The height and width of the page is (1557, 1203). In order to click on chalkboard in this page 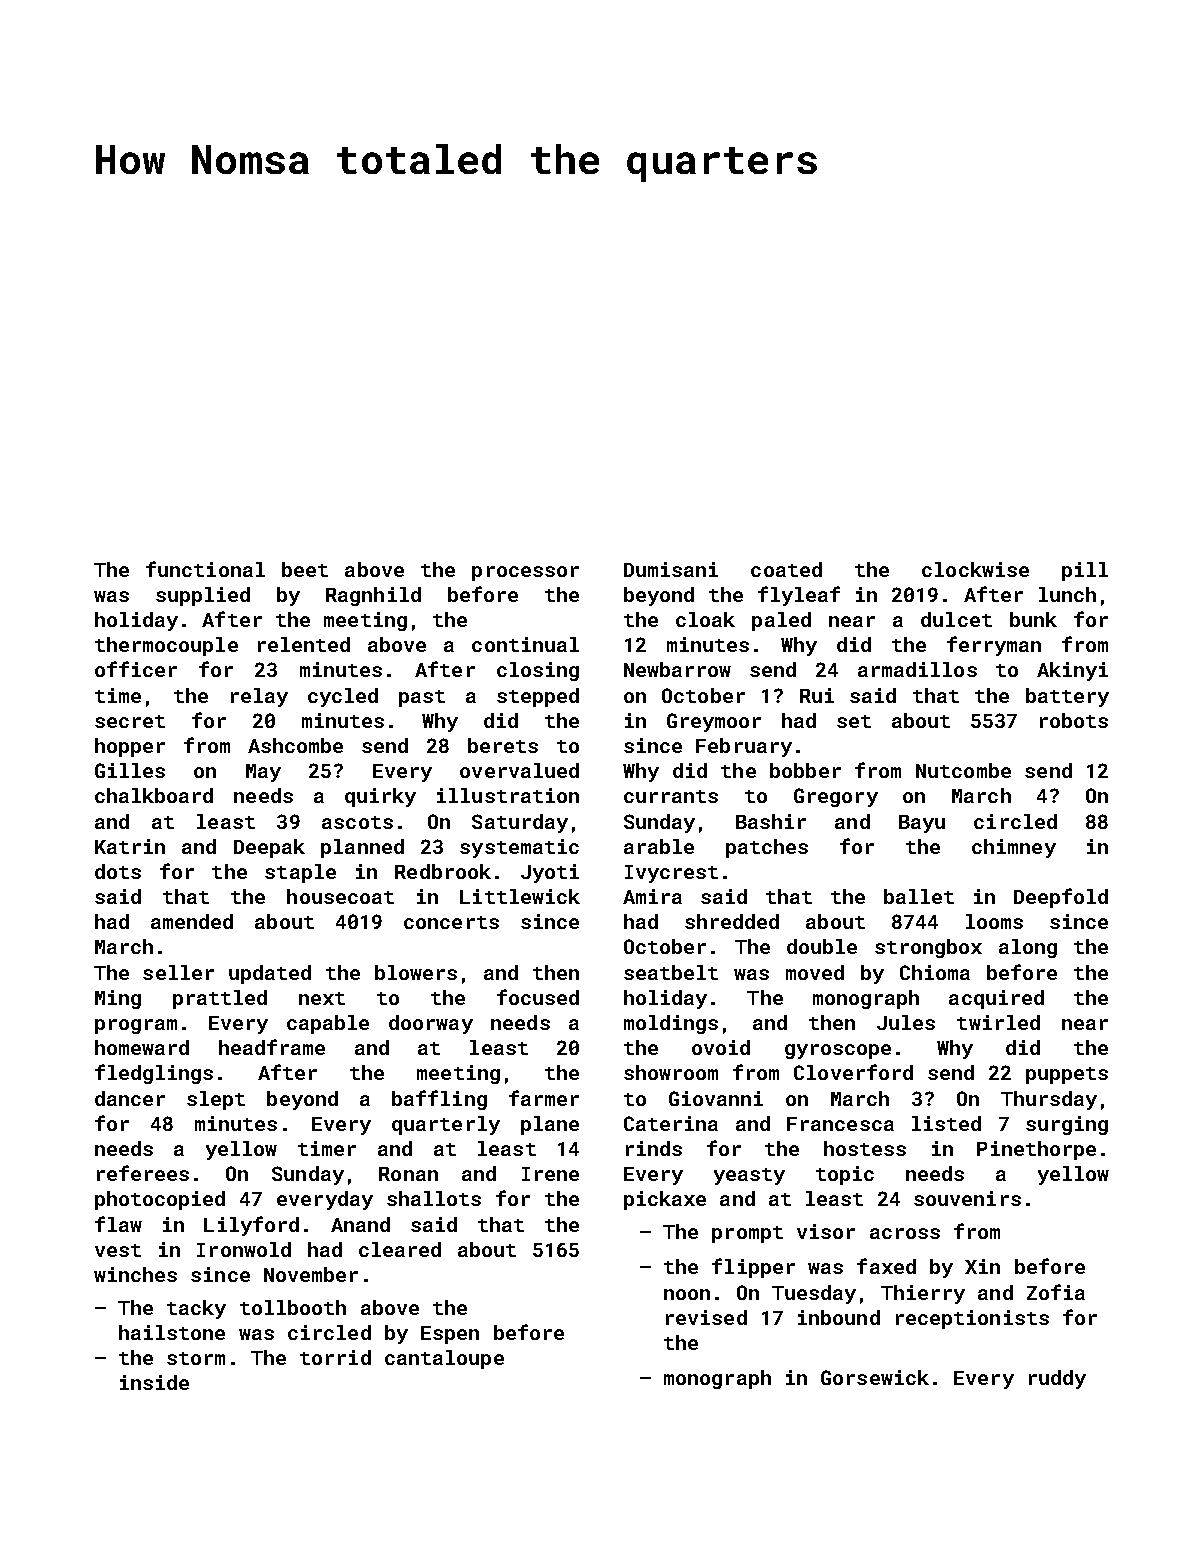, I will do `click(154, 795)`.
